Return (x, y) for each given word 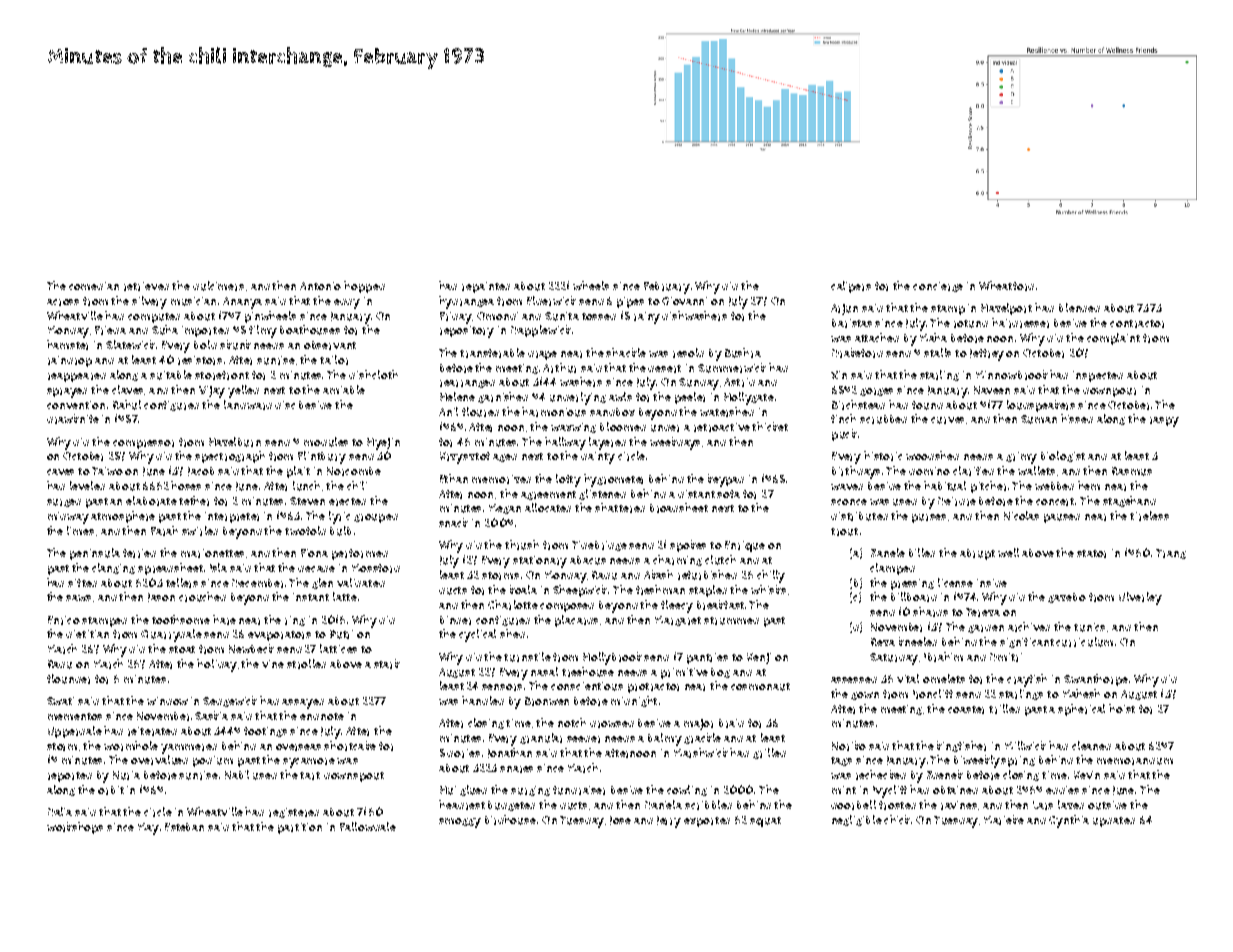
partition (300, 828)
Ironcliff (933, 694)
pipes (630, 302)
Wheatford (1006, 286)
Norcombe (354, 471)
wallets (1036, 470)
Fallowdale (368, 826)
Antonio (320, 286)
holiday (217, 665)
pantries (707, 658)
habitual (945, 486)
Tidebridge (599, 546)
